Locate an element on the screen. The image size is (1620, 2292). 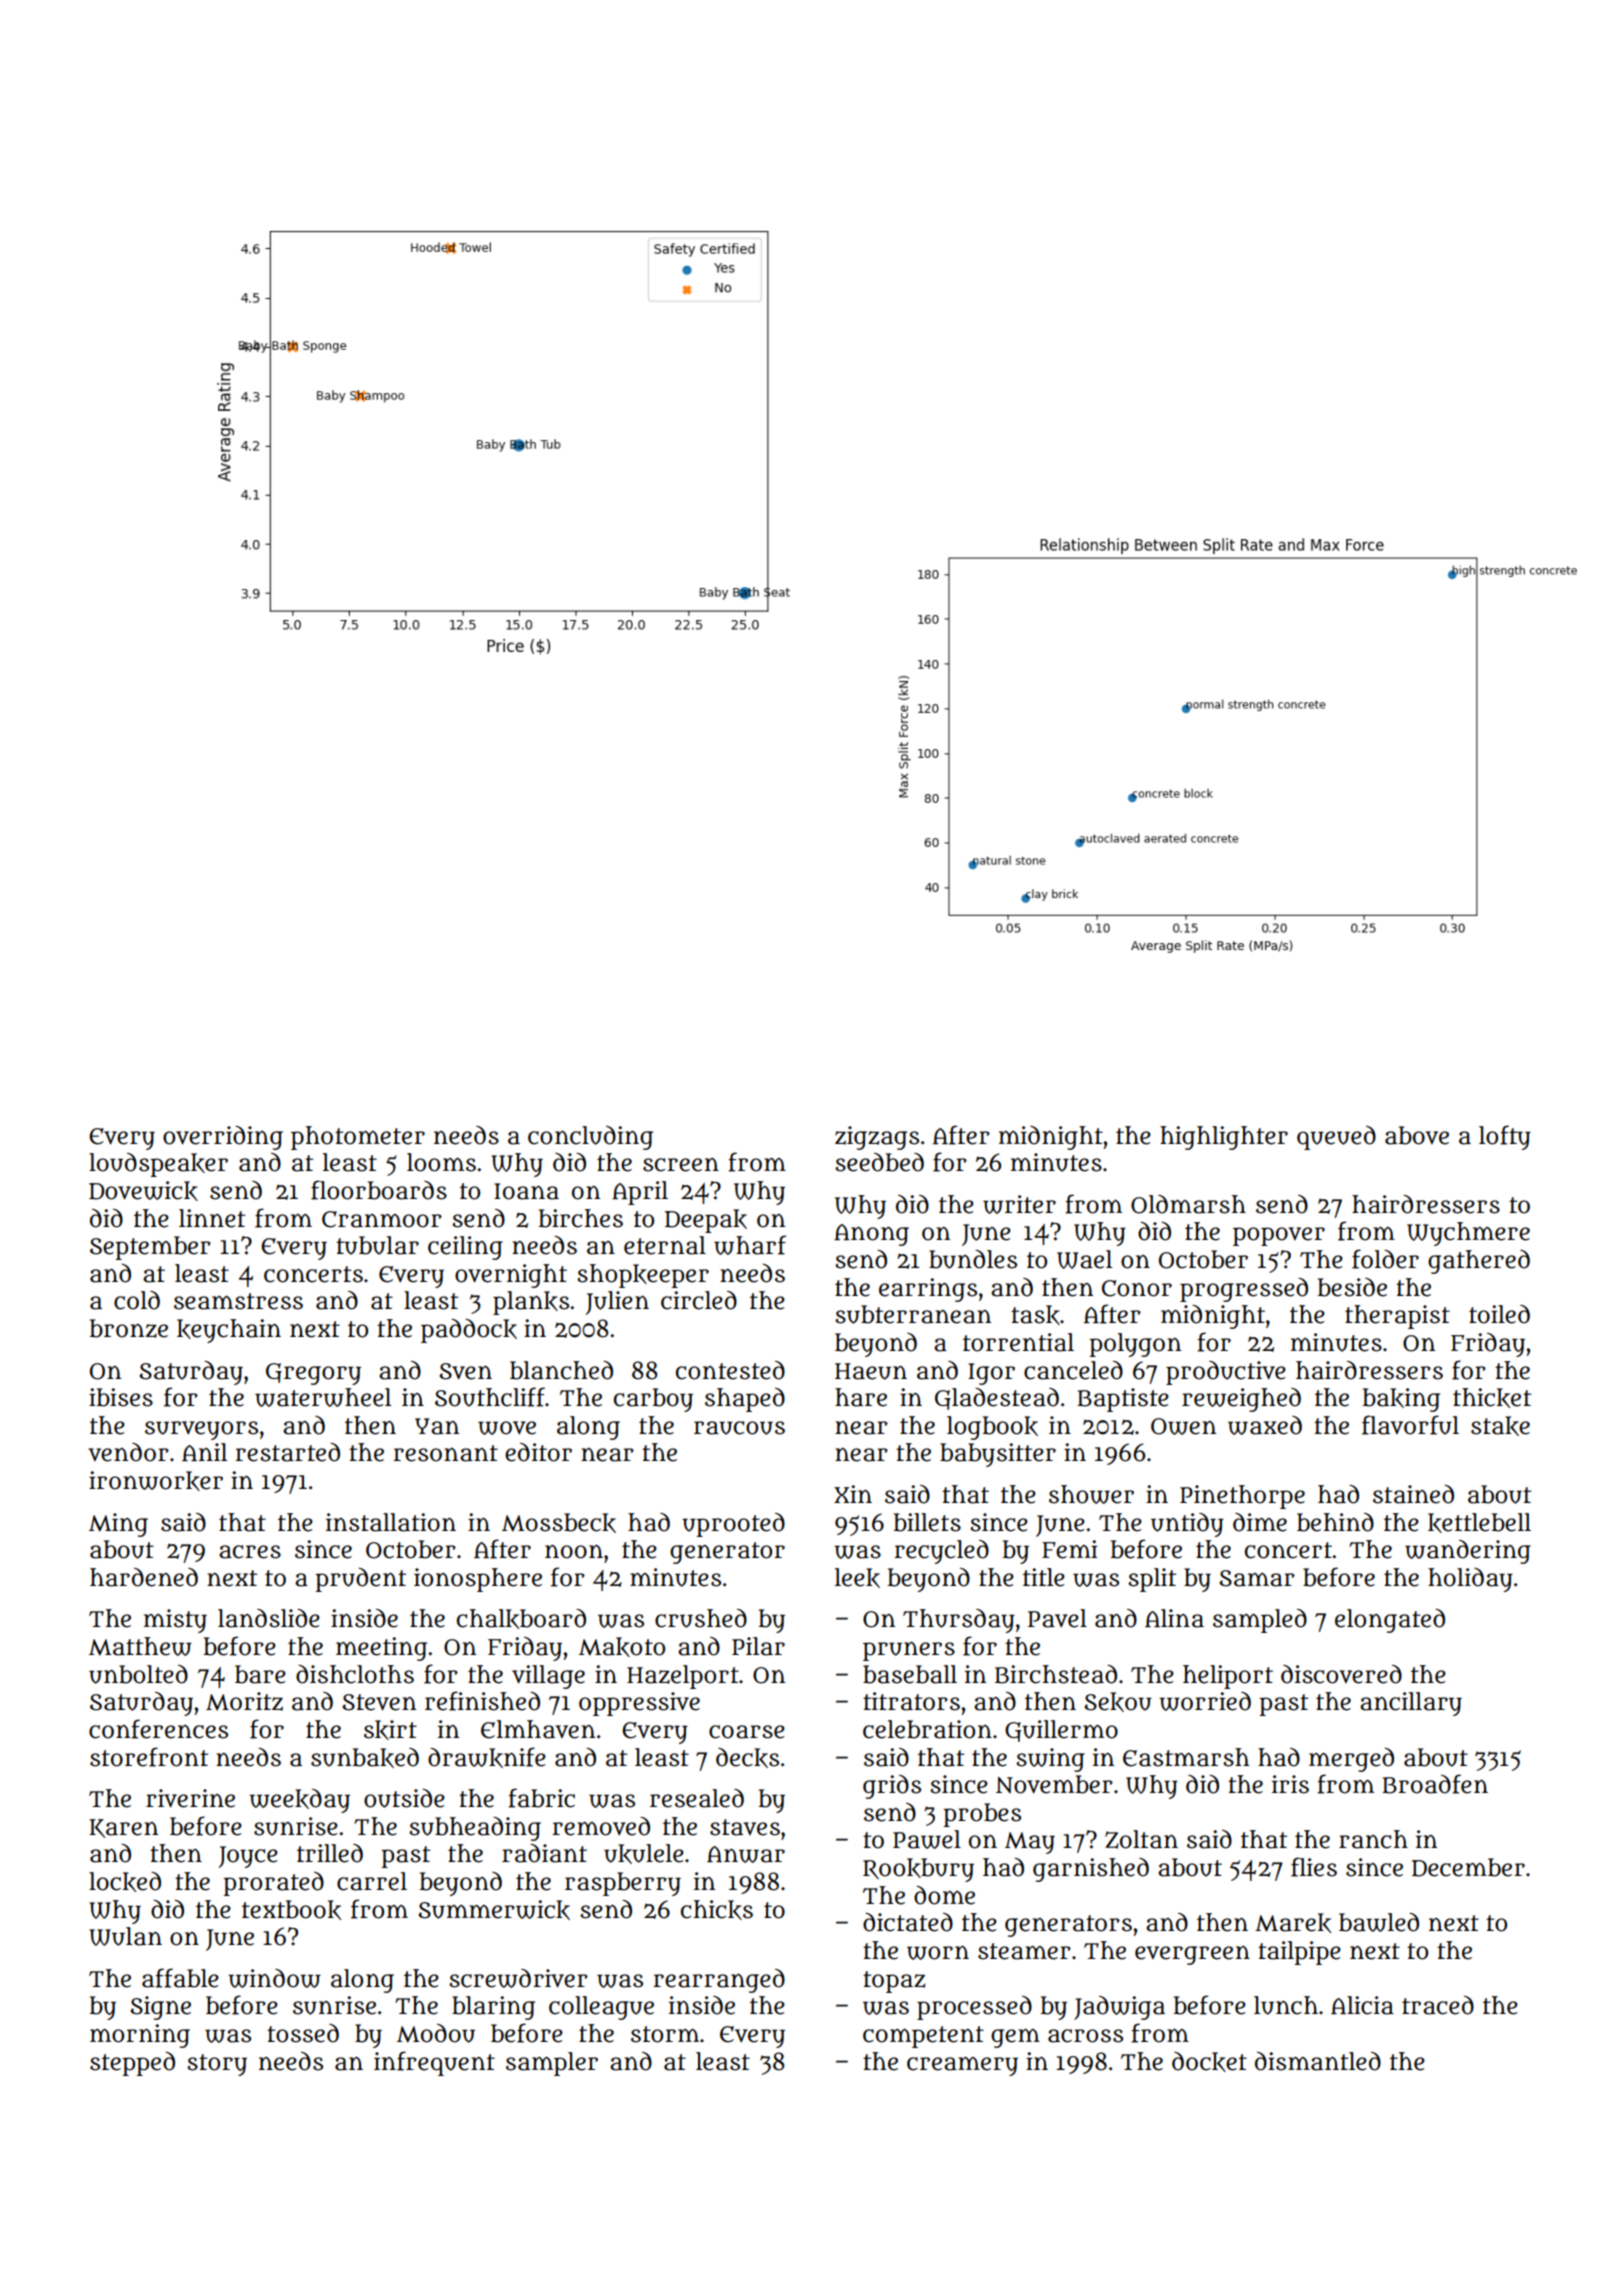
Ming is located at coordinates (118, 1525).
